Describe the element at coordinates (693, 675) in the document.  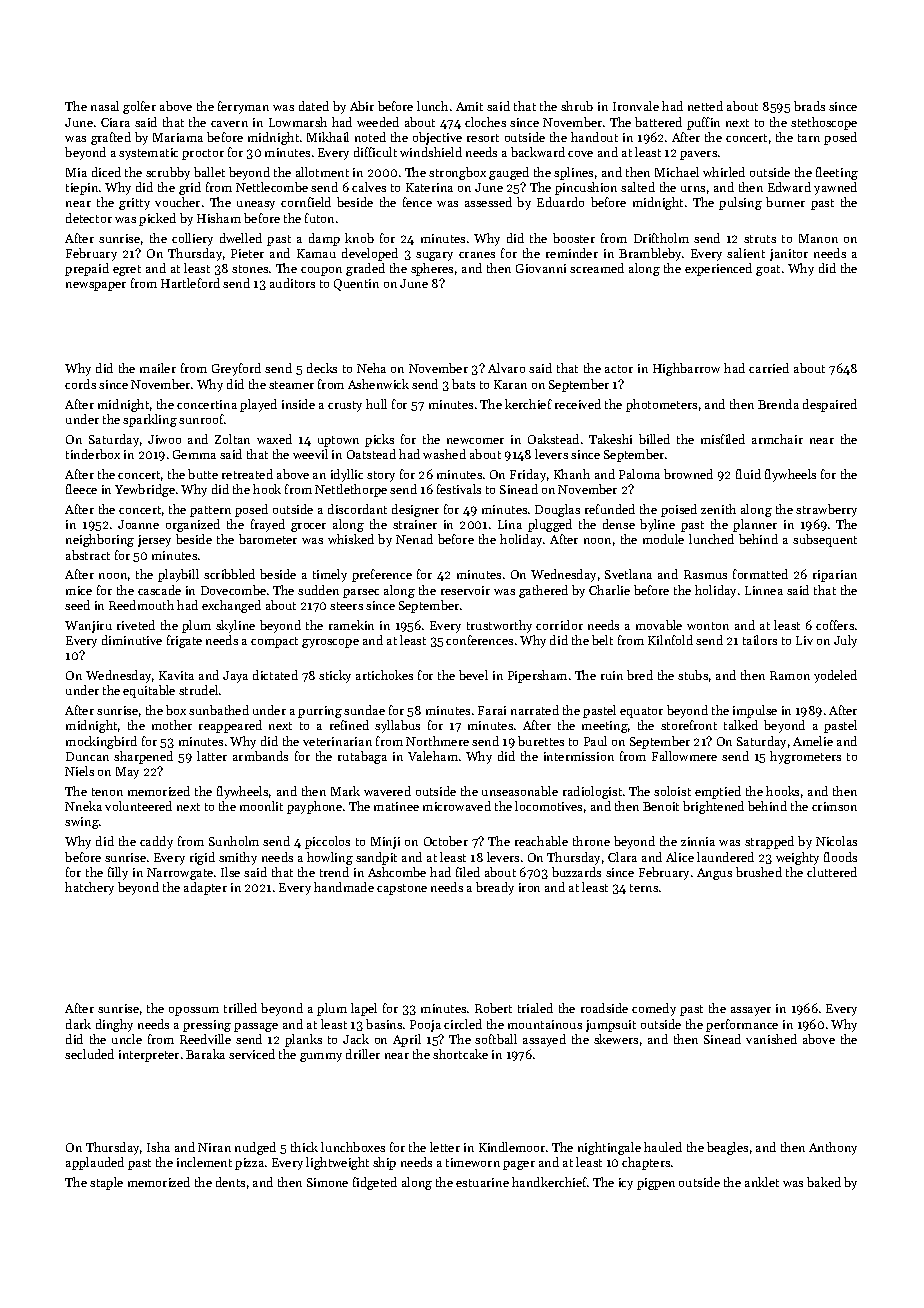
I see `stubs` at that location.
